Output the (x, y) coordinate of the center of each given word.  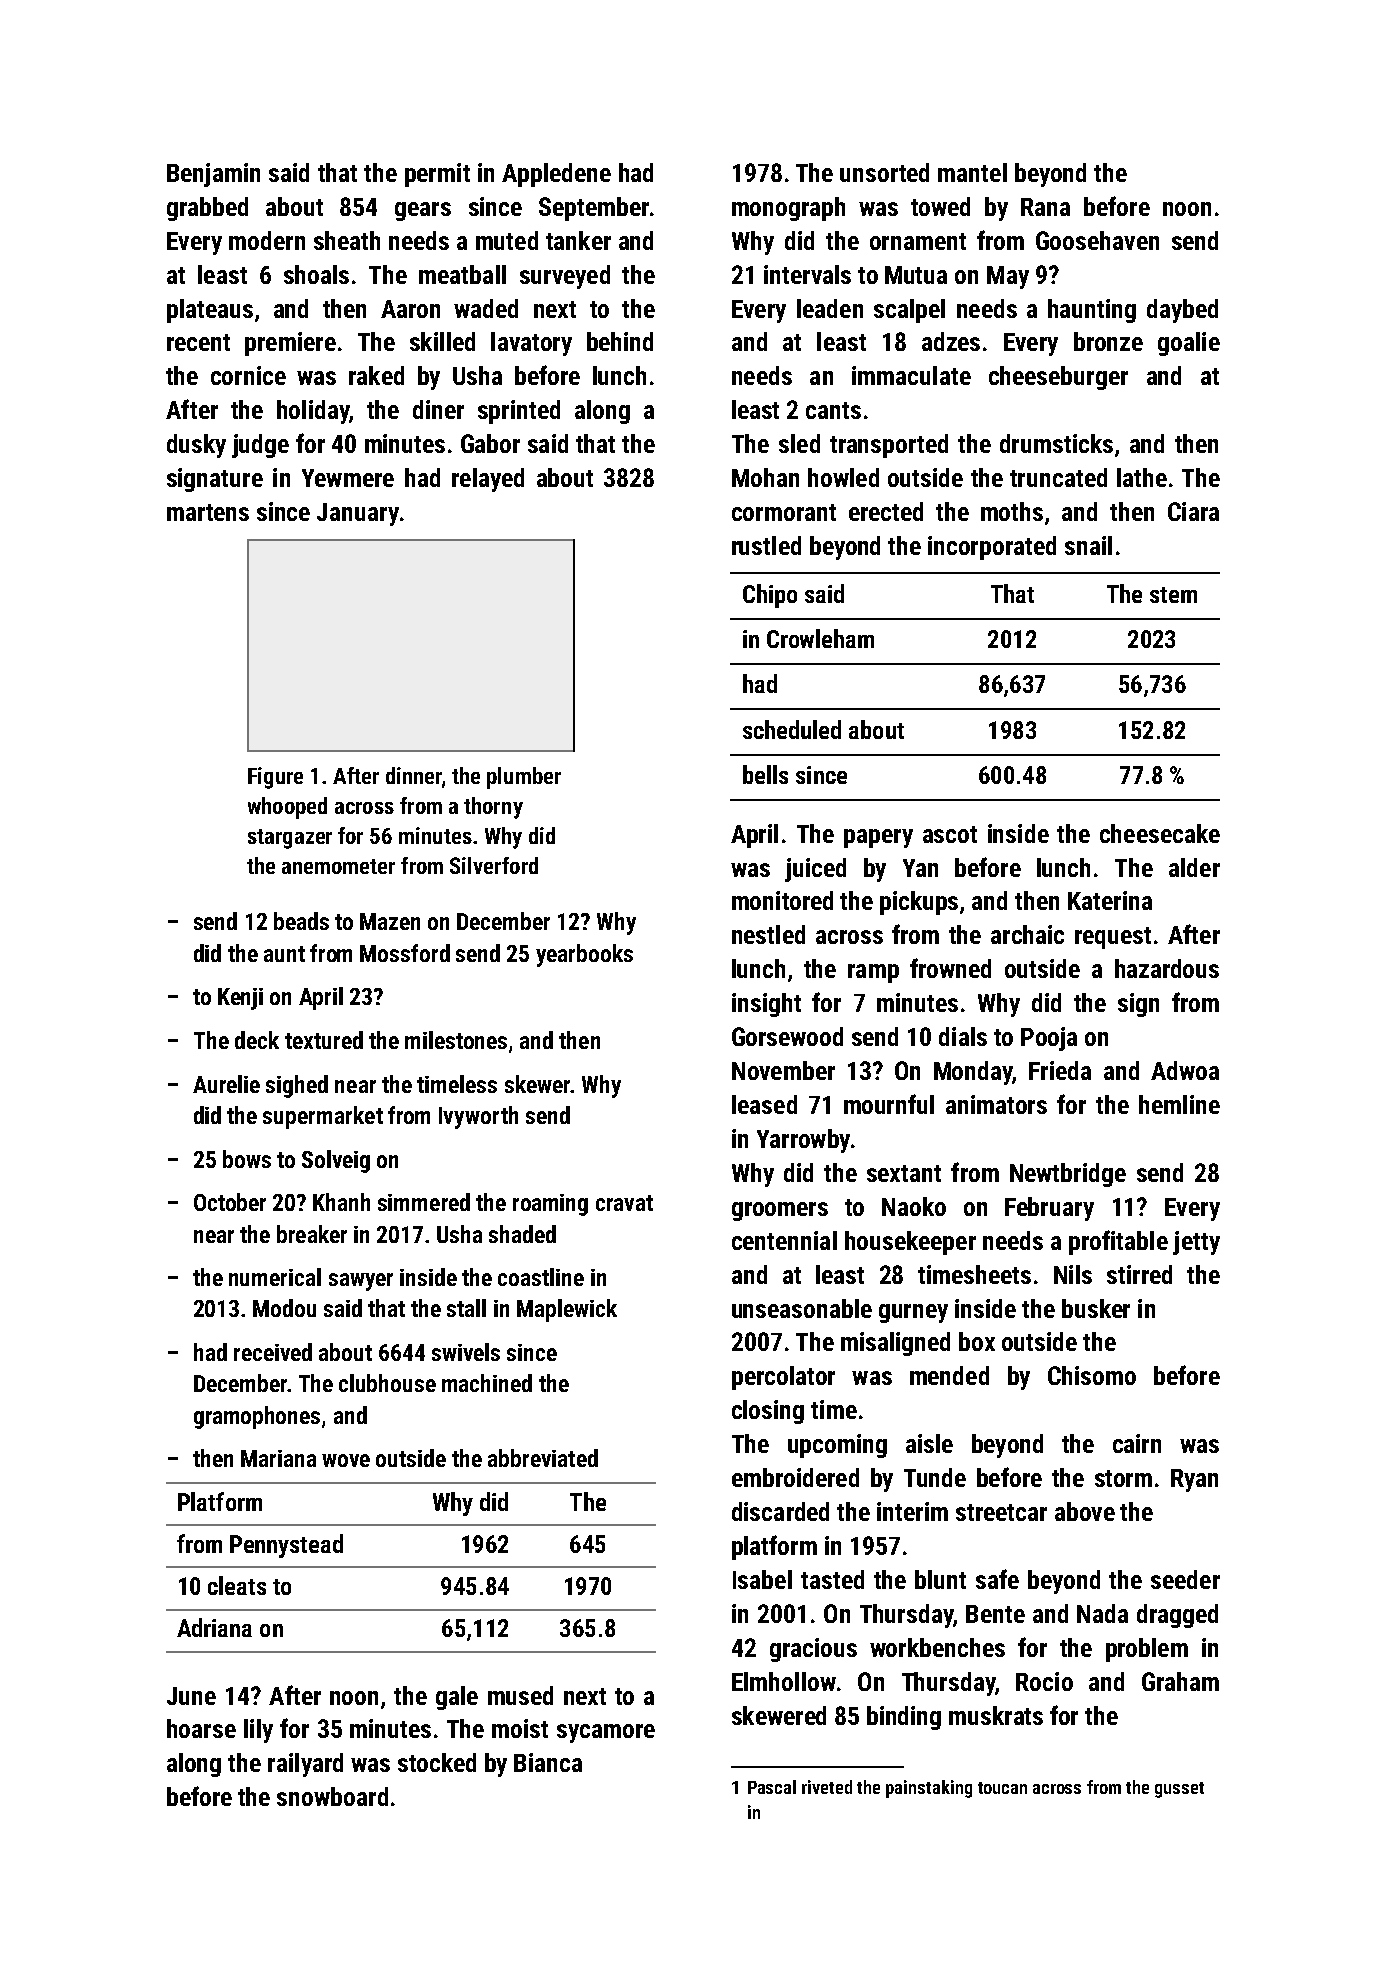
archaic (1027, 934)
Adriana (214, 1627)
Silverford (494, 865)
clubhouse (387, 1383)
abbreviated (543, 1458)
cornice (248, 375)
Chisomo (1092, 1375)
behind (620, 341)
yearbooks (584, 955)
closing (768, 1412)
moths (1012, 511)
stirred (1139, 1274)
